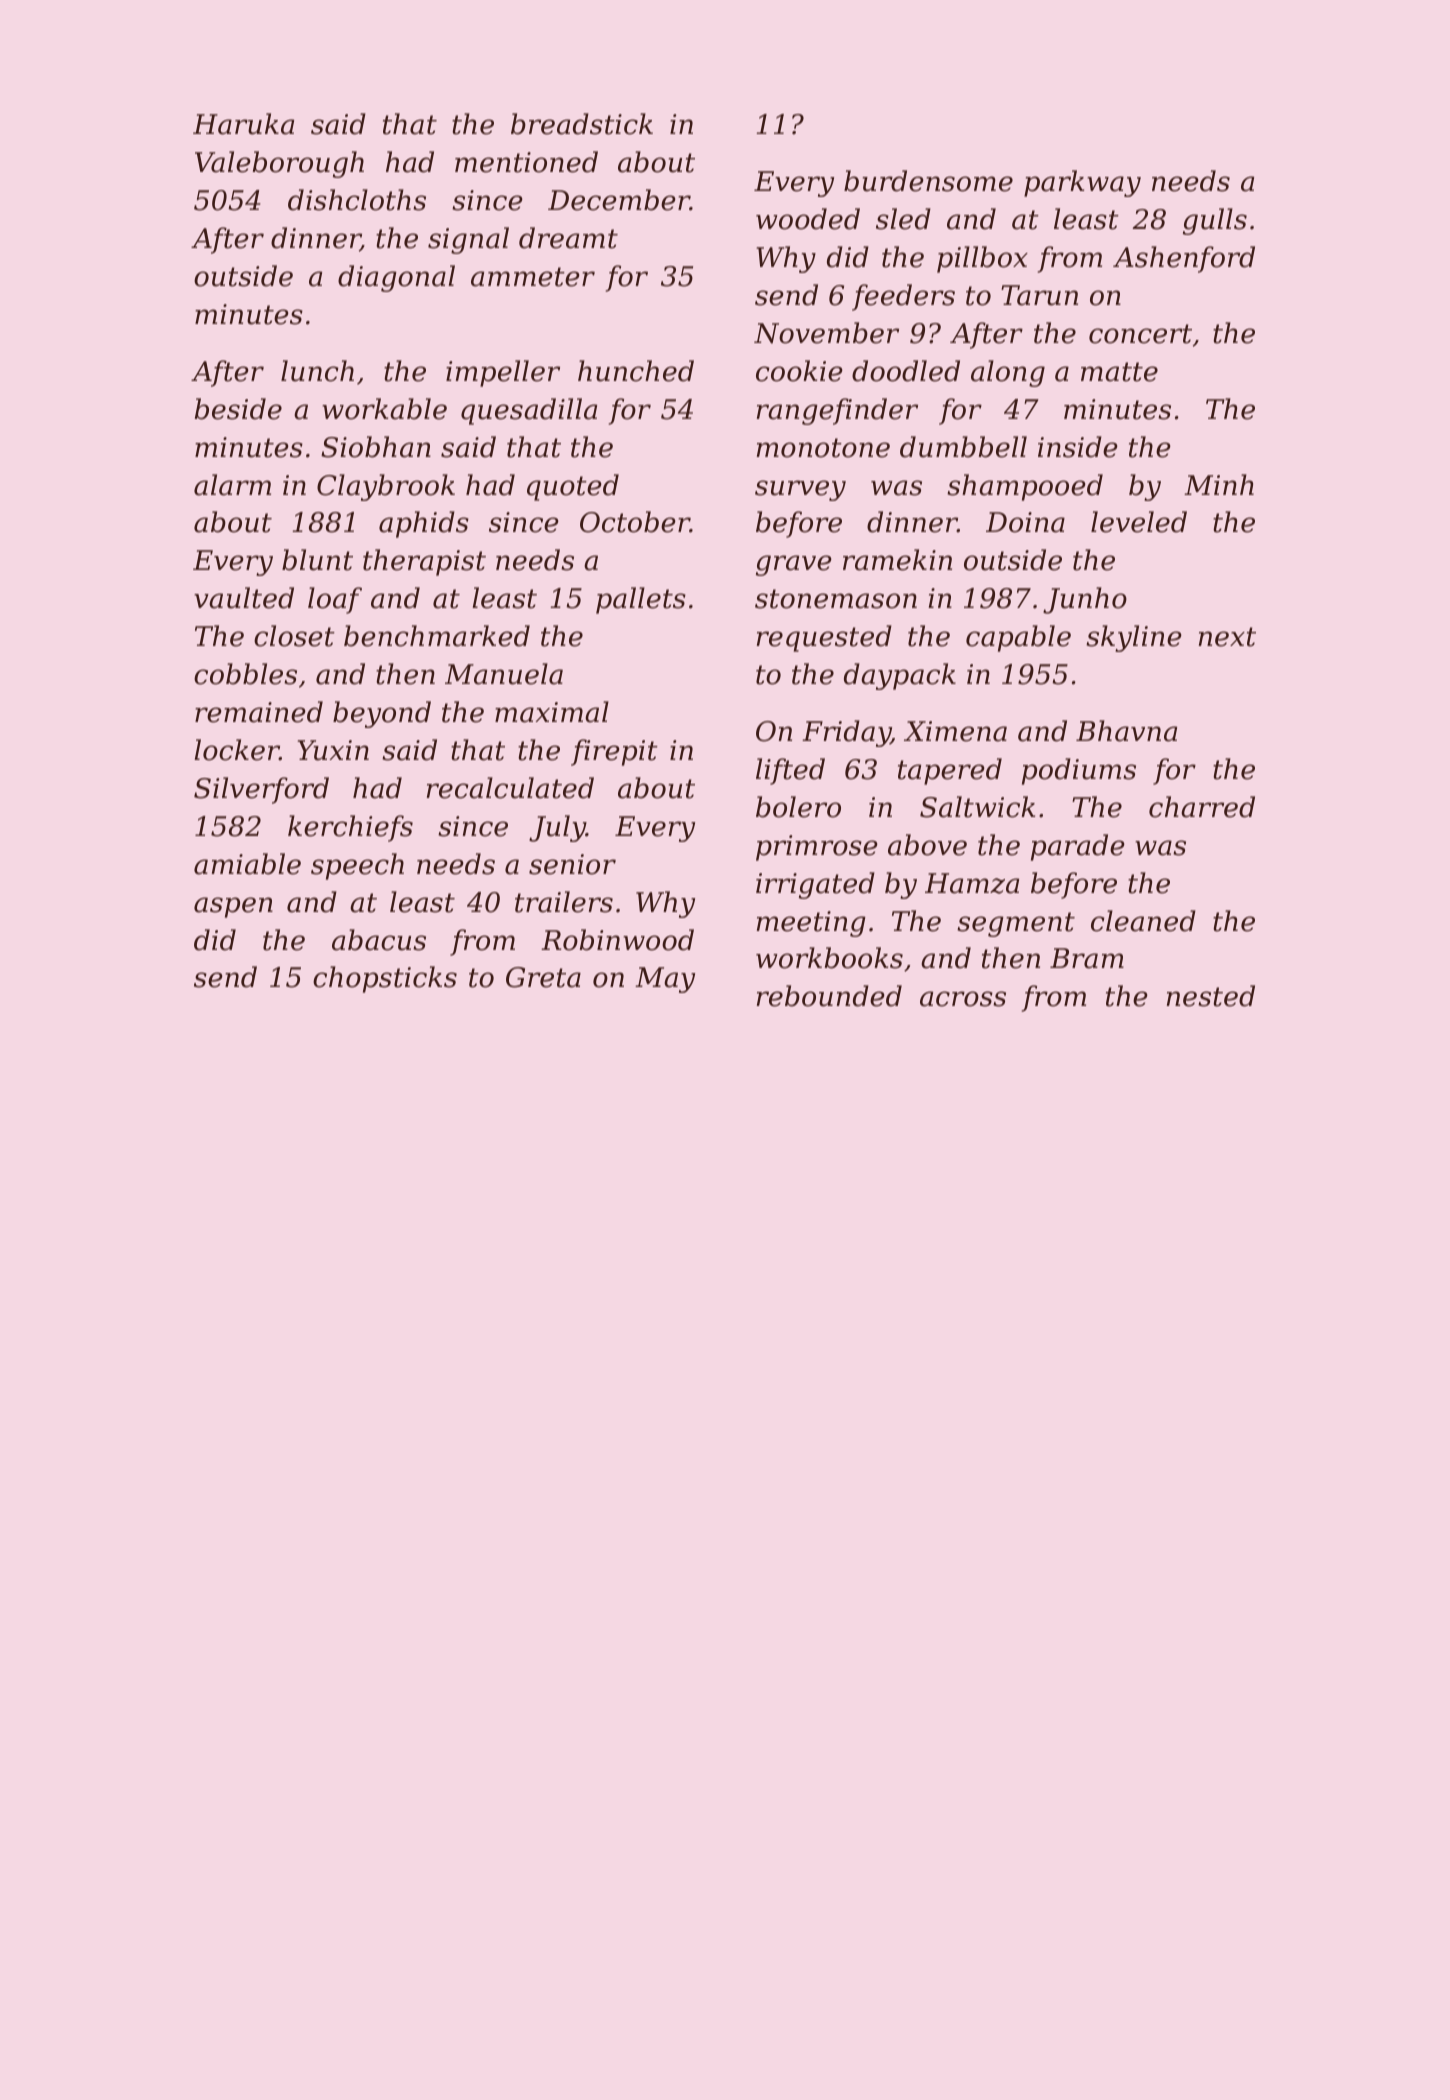 The image size is (1450, 2100). What do you see at coordinates (1008, 373) in the screenshot?
I see `along` at bounding box center [1008, 373].
